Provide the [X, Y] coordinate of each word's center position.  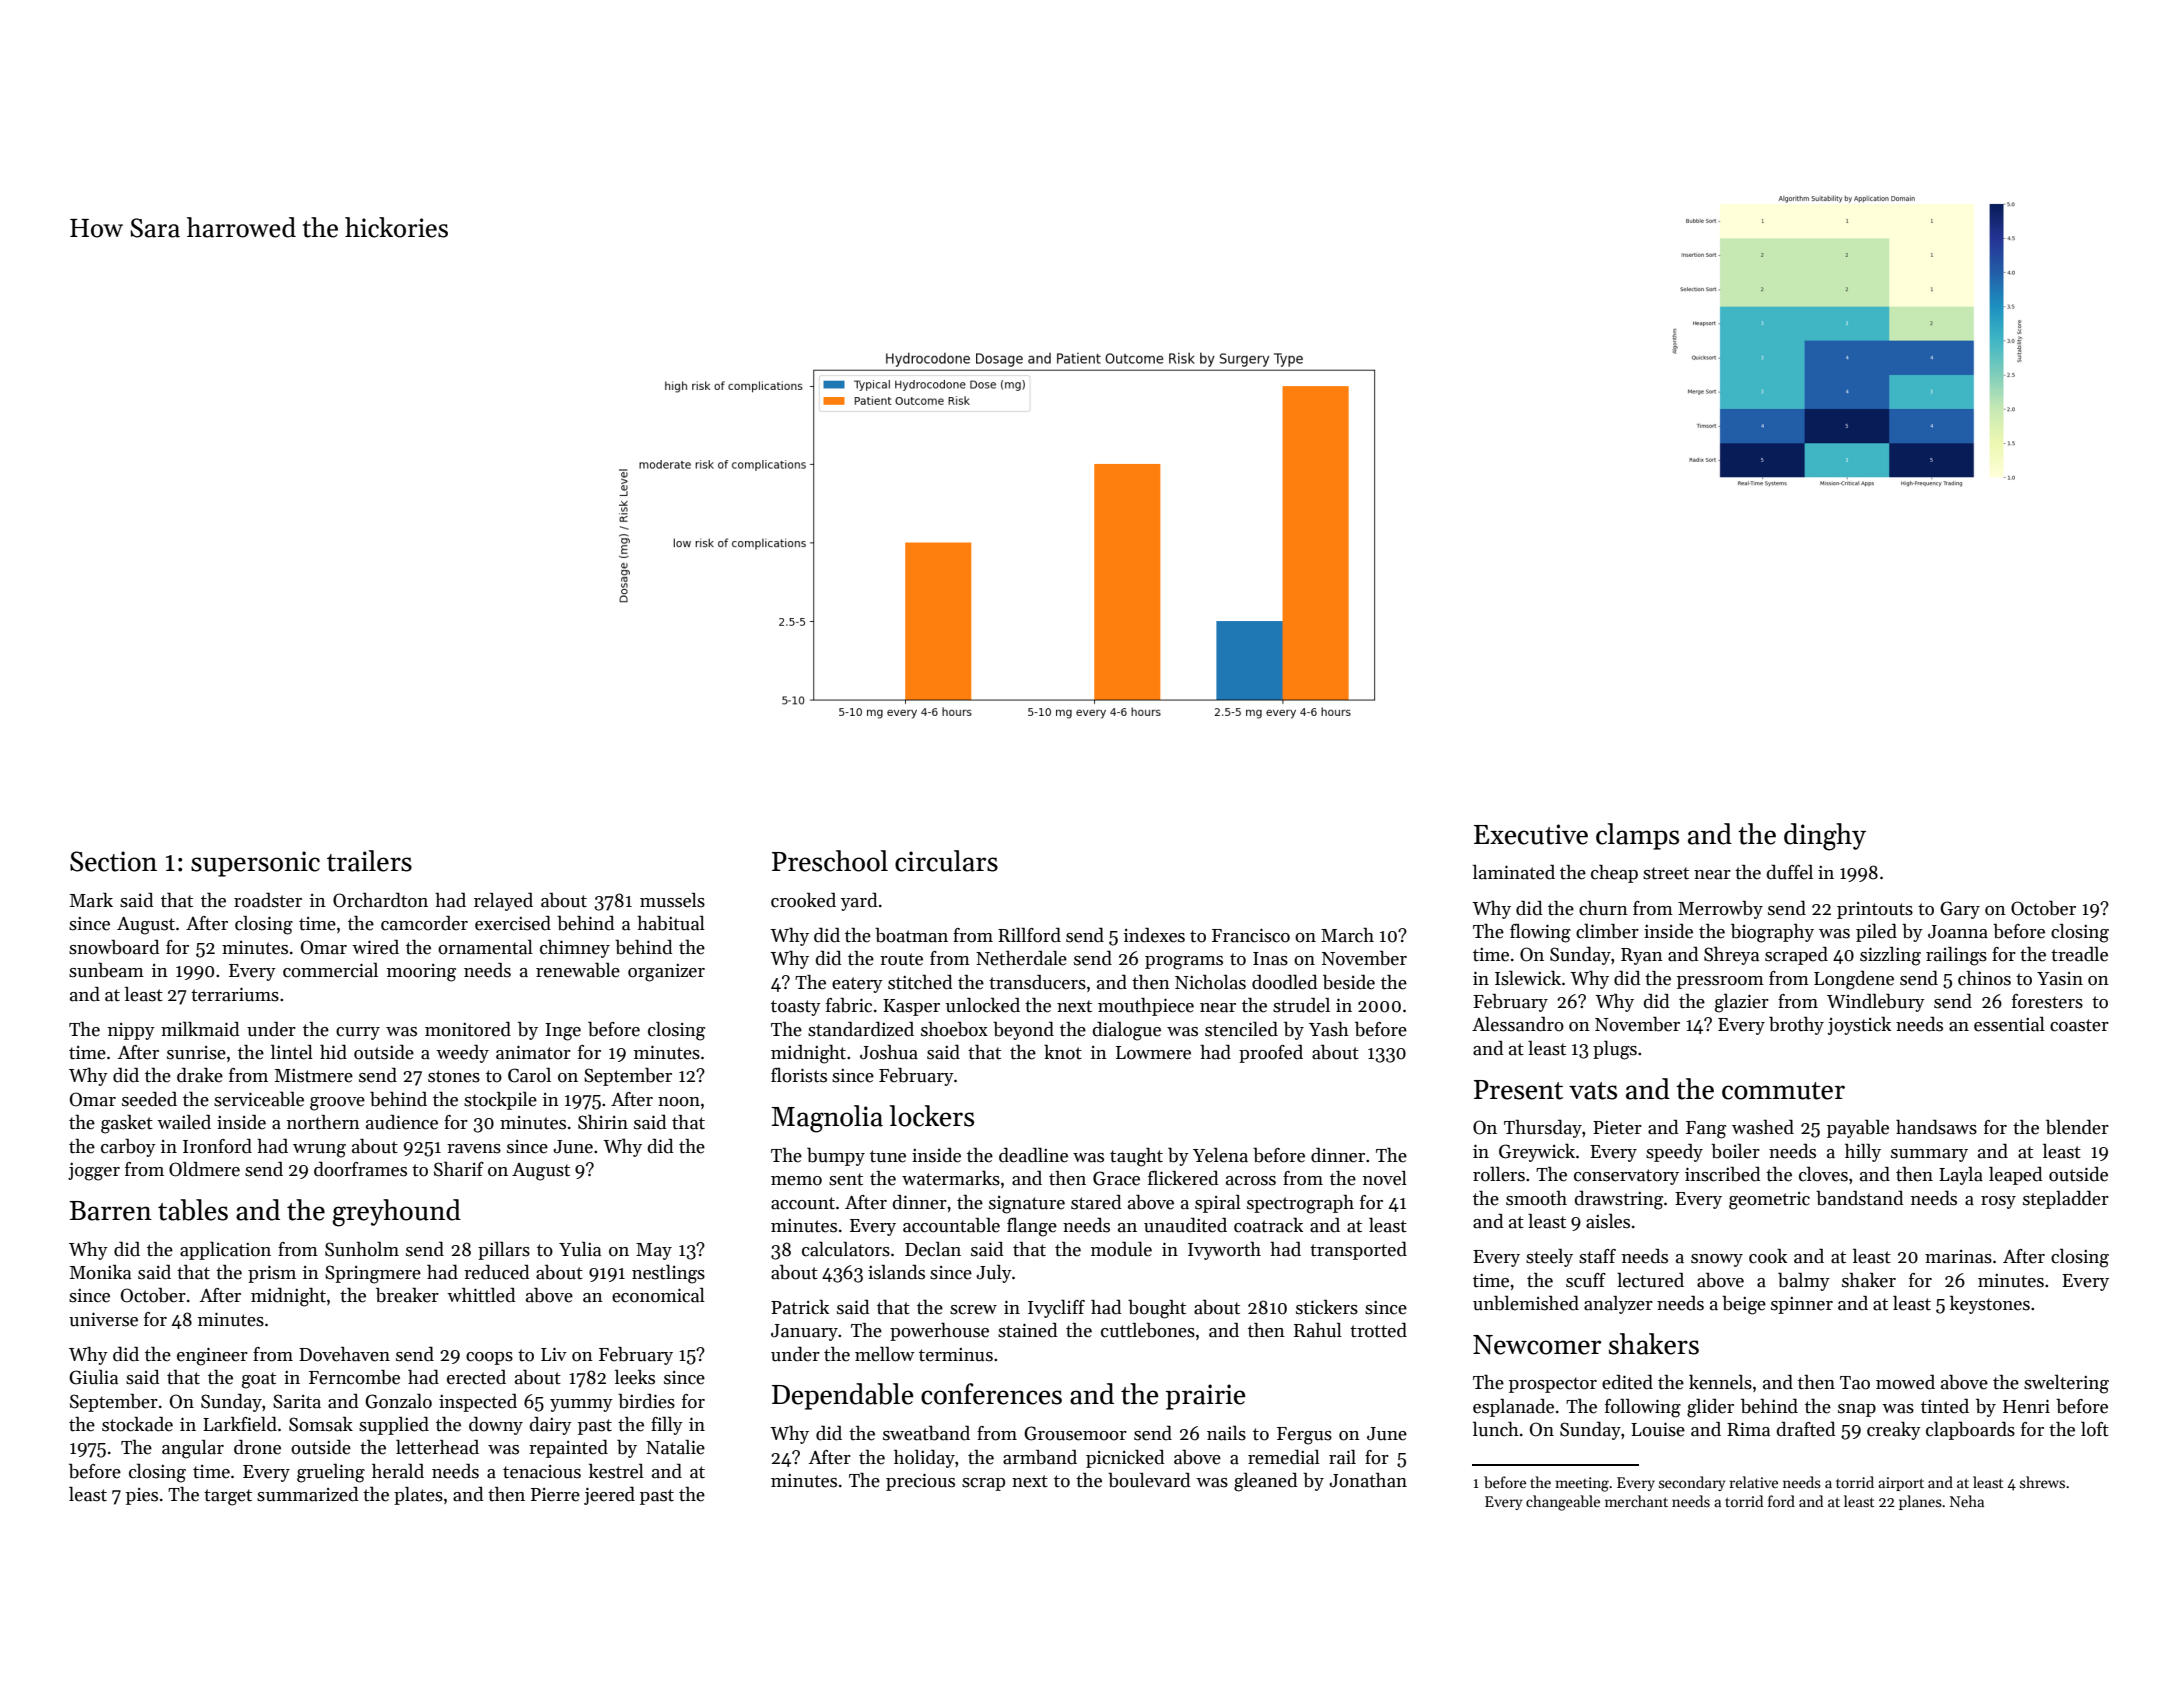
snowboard [114, 947]
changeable [1563, 1503]
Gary [1960, 910]
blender [2077, 1127]
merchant [1636, 1501]
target [228, 1497]
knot [1063, 1052]
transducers [1037, 982]
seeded [149, 1099]
